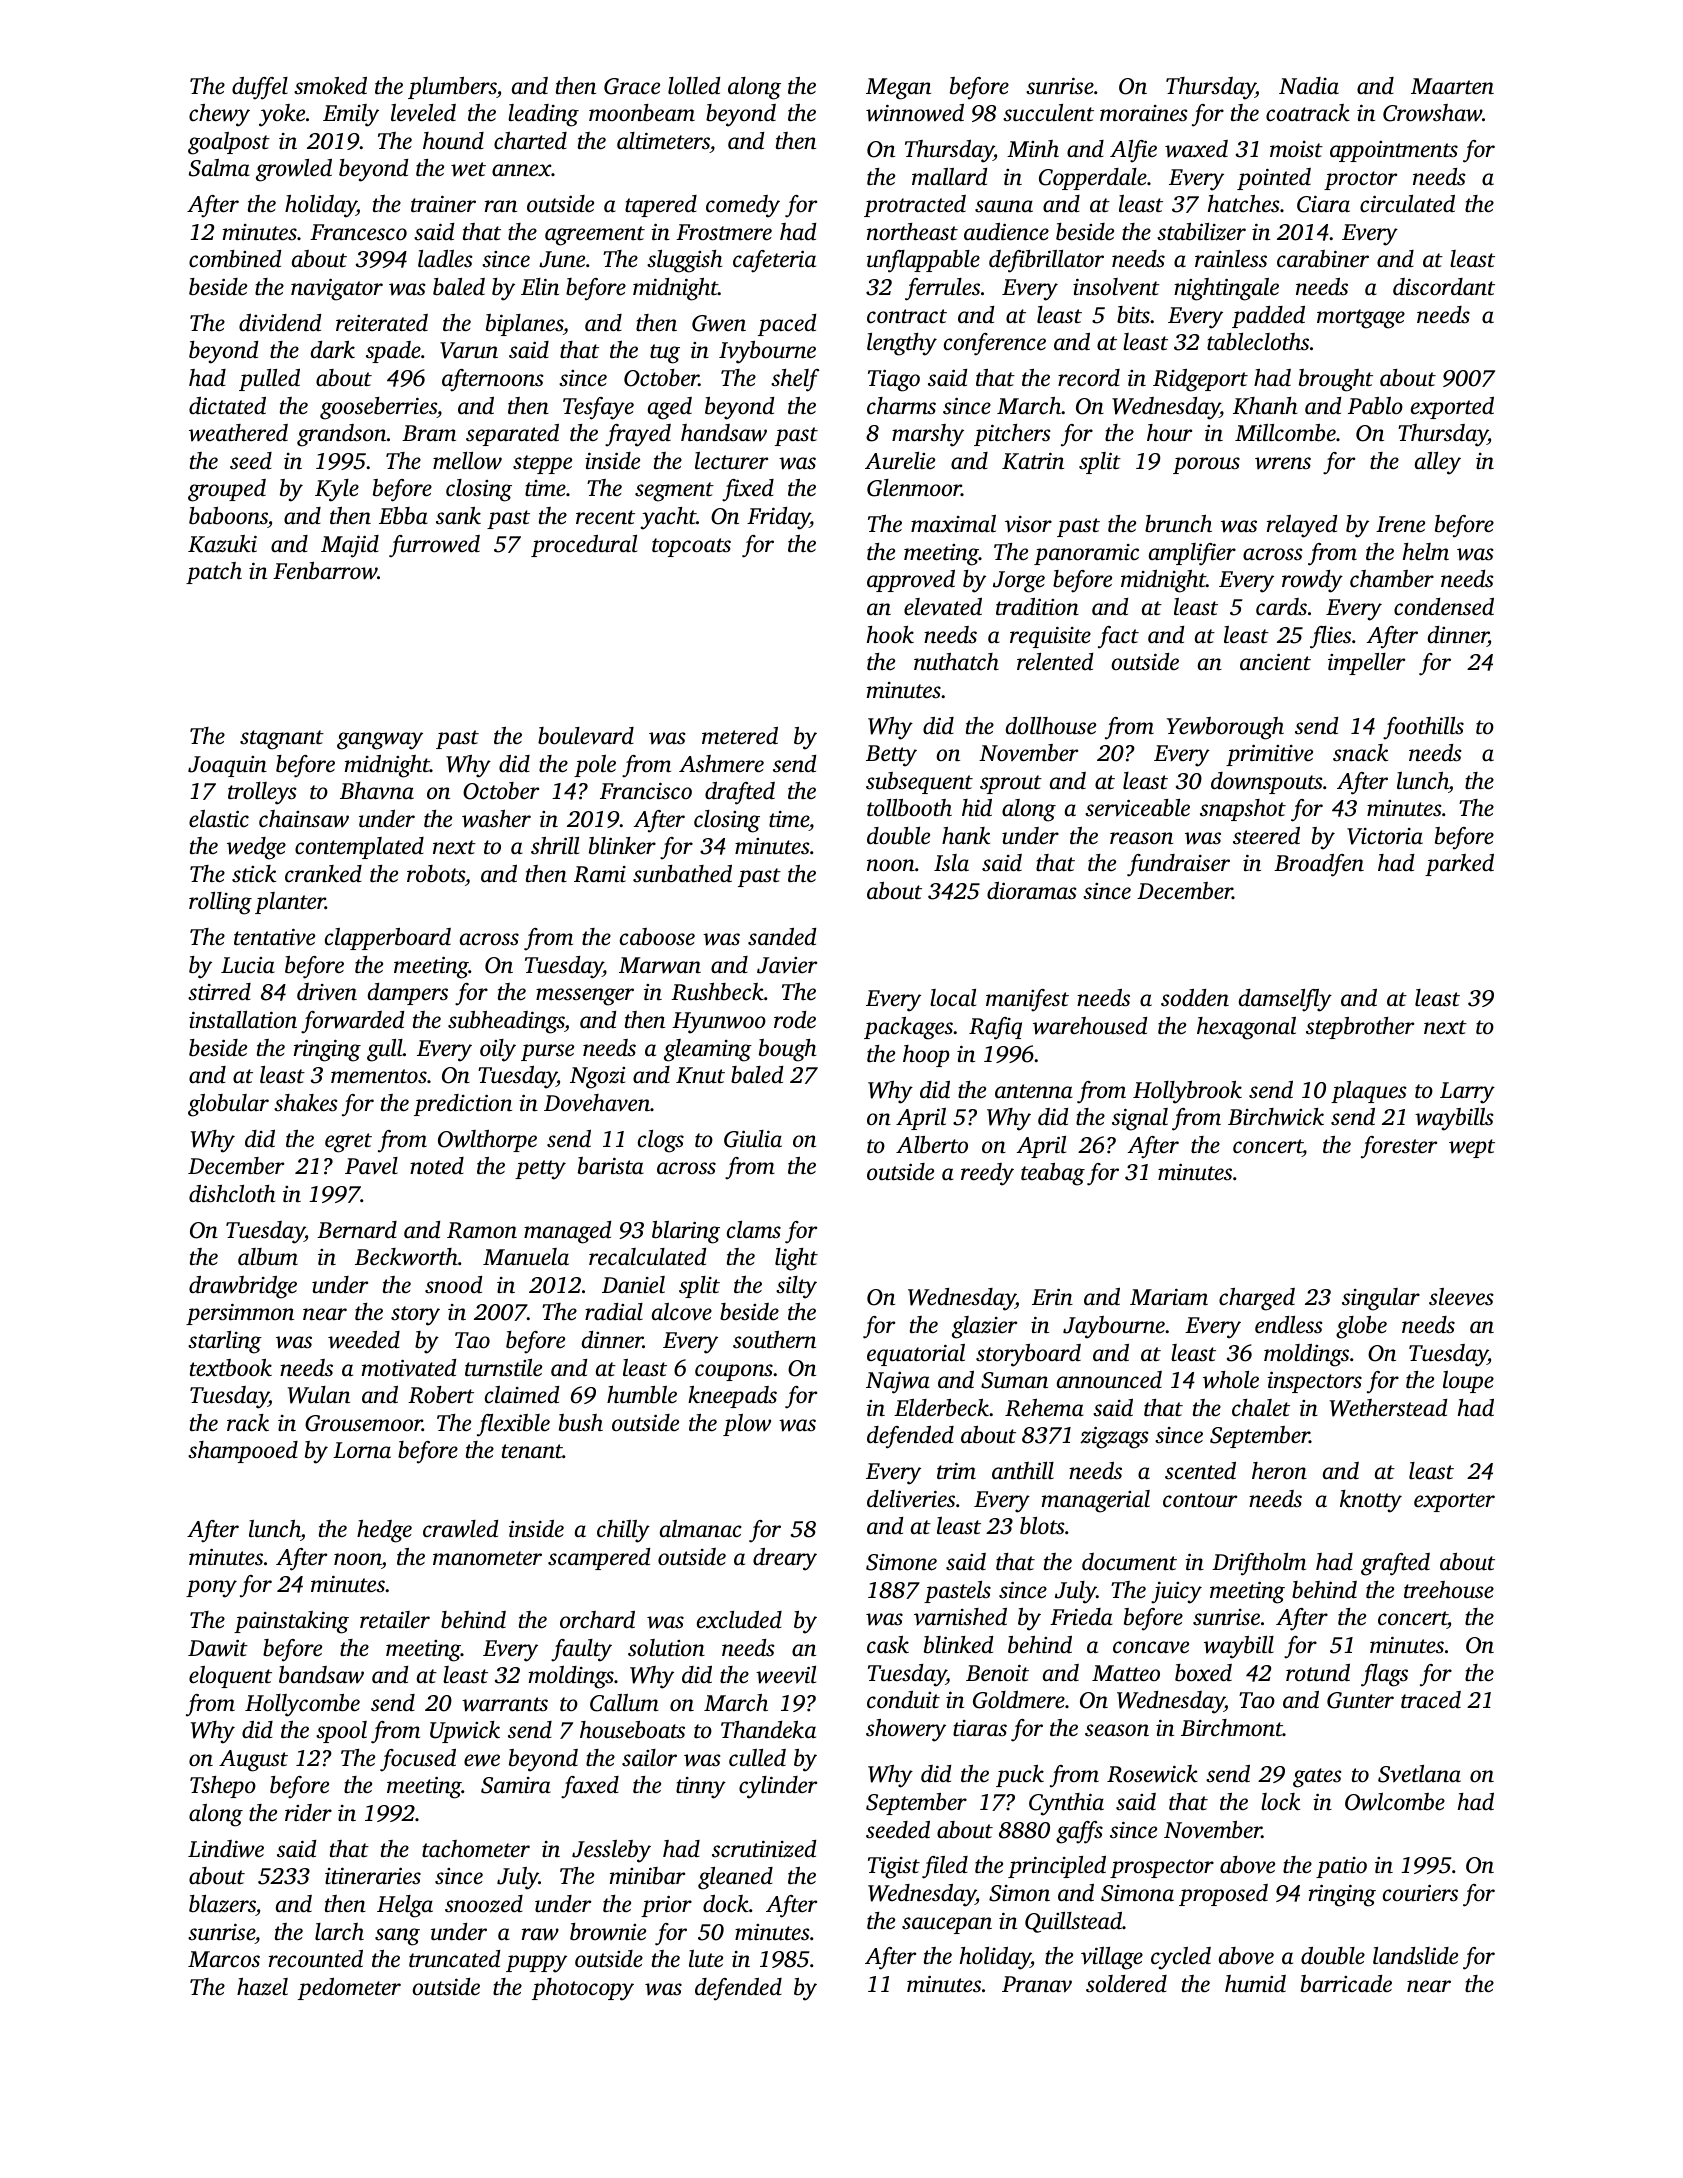  I want to click on lolled, so click(694, 86).
